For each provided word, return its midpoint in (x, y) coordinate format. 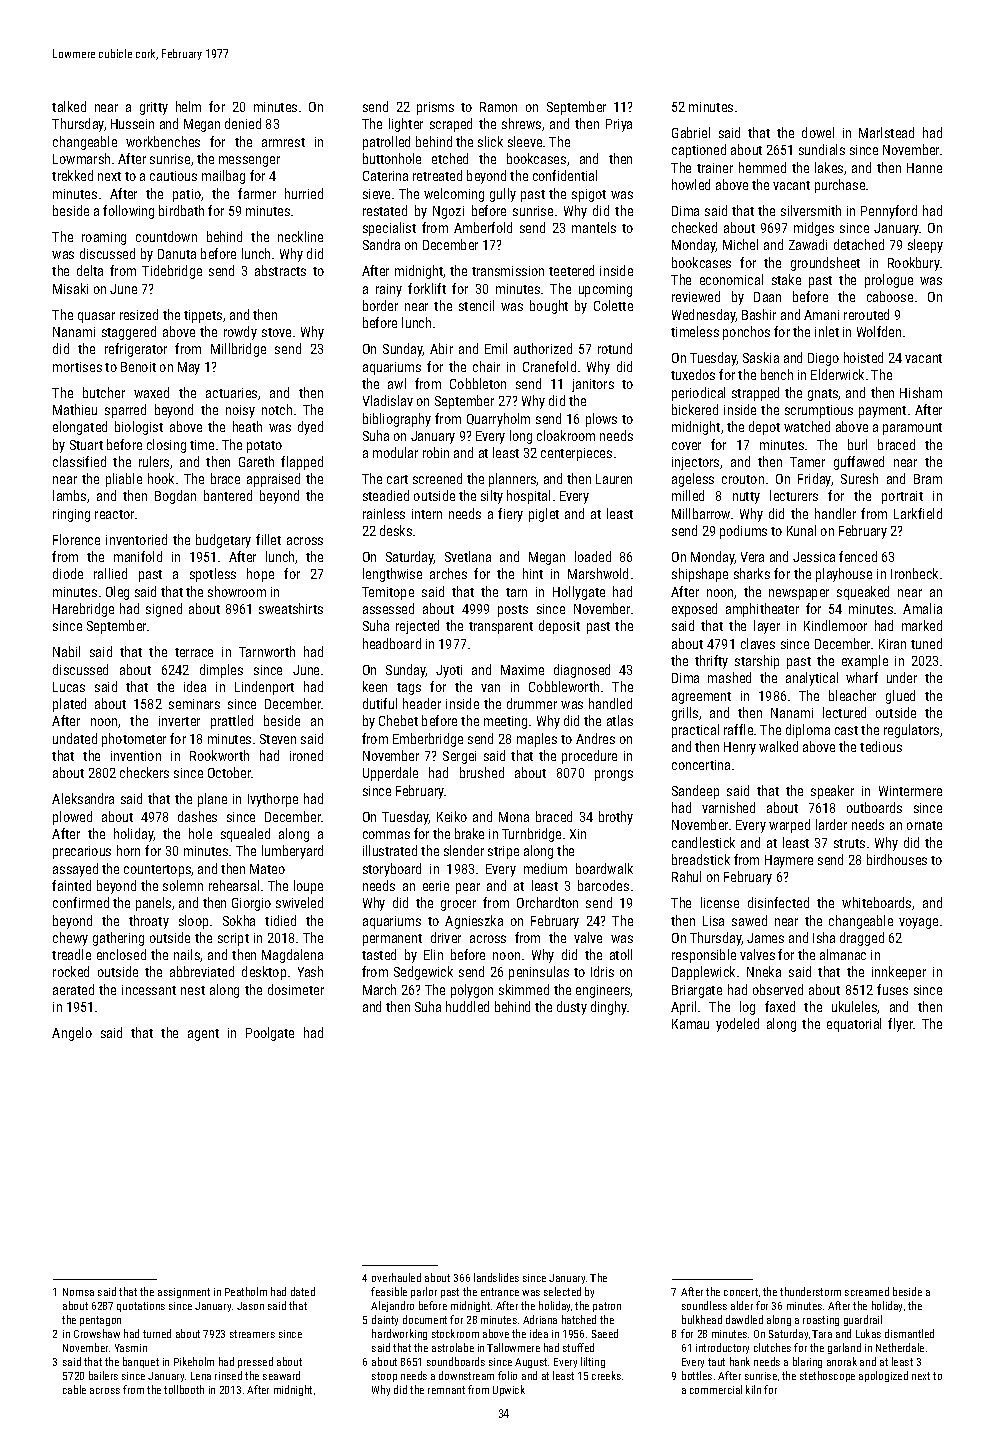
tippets (203, 316)
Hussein (132, 124)
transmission (508, 271)
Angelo (72, 1034)
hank (740, 1361)
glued (900, 697)
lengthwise (392, 575)
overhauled (396, 1277)
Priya (619, 125)
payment (882, 412)
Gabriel (691, 132)
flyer (900, 1025)
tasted (379, 954)
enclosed (121, 954)
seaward (281, 1375)
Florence (76, 539)
